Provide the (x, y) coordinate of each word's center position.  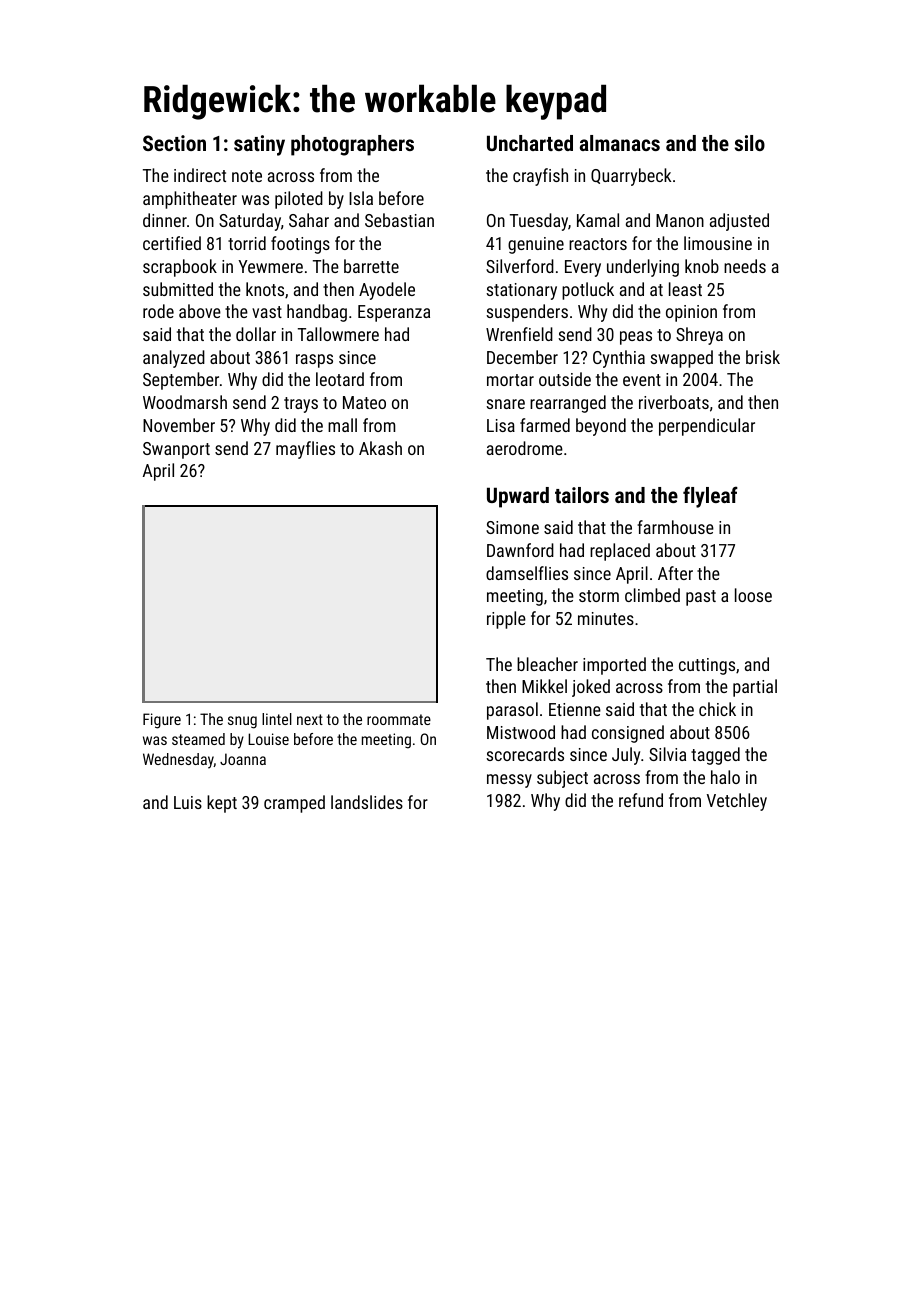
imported (614, 666)
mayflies (305, 450)
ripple (506, 620)
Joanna (243, 759)
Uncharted (530, 143)
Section (174, 143)
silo (750, 143)
